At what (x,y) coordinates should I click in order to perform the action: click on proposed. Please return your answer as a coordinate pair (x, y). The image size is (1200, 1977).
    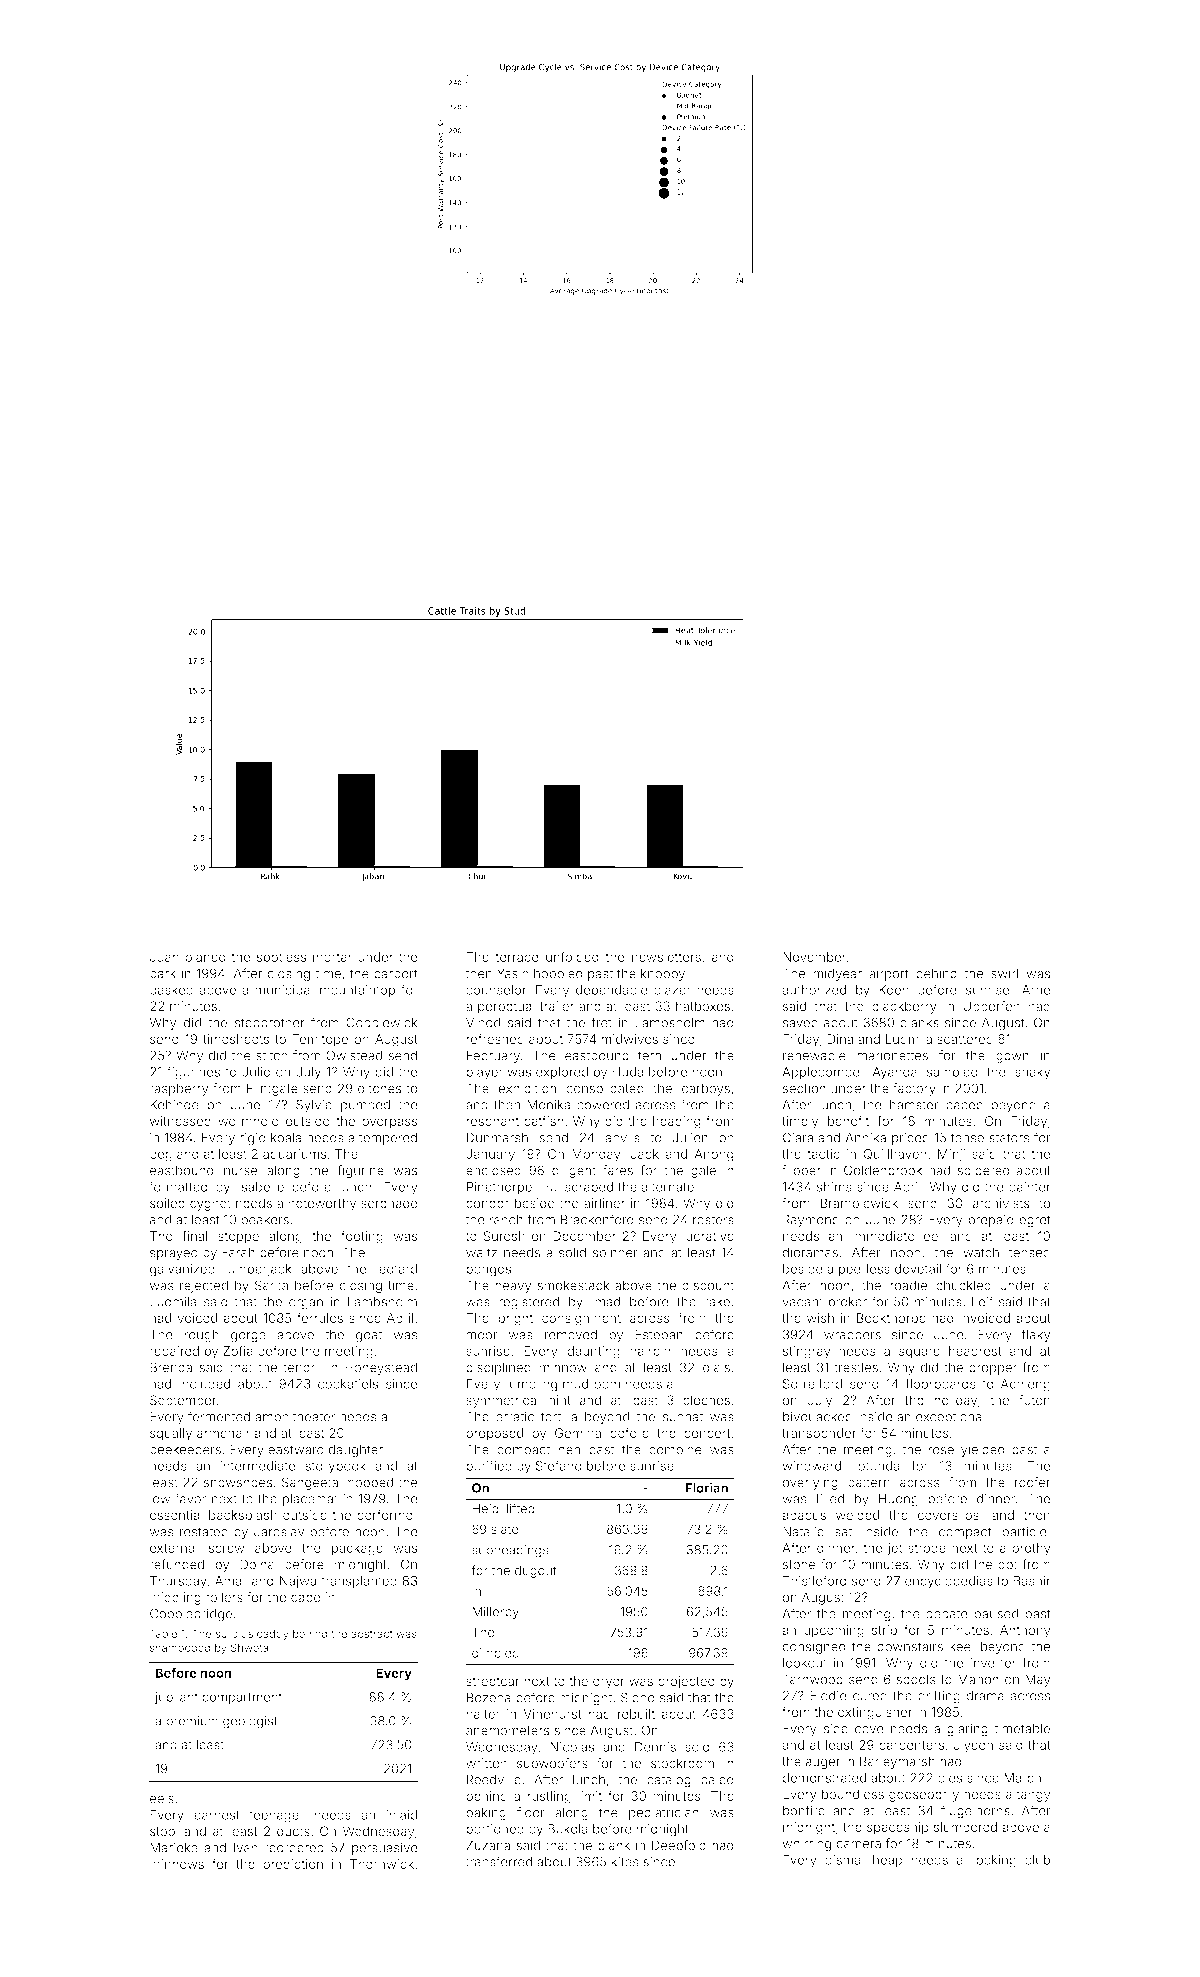
    Looking at the image, I should click on (494, 1434).
